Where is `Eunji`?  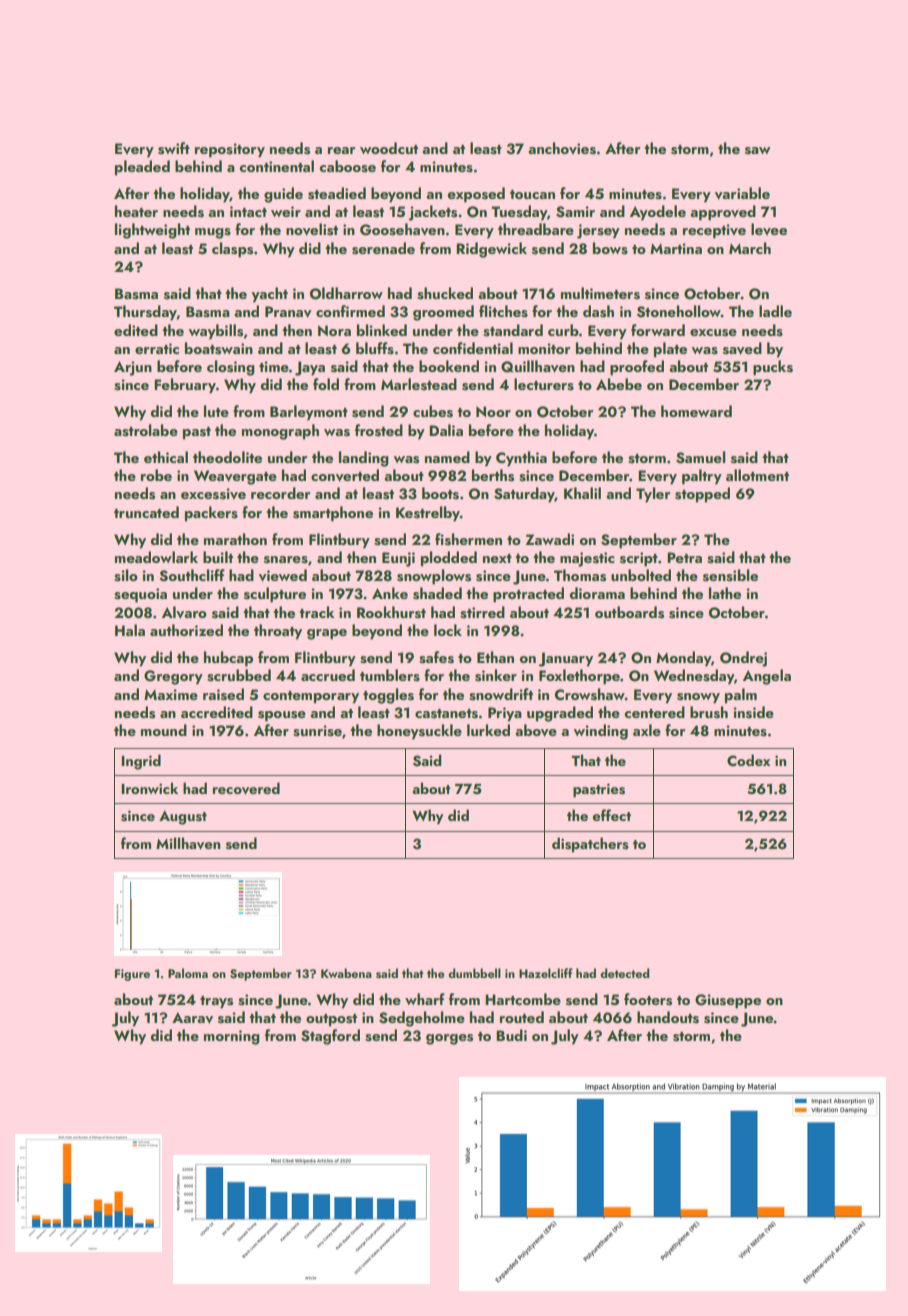
Eunji is located at coordinates (398, 559).
